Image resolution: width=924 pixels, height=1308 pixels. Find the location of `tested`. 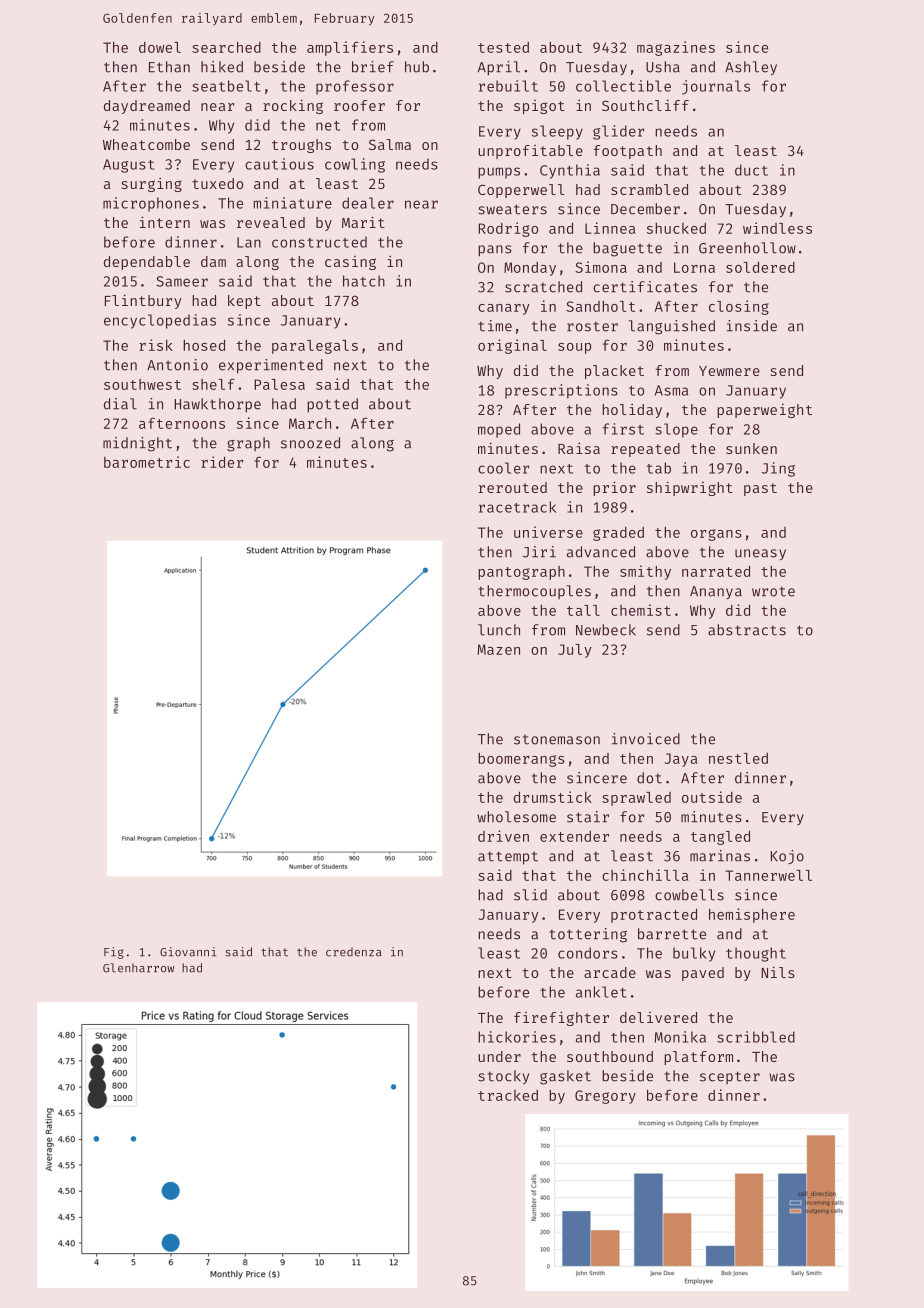

tested is located at coordinates (503, 47).
